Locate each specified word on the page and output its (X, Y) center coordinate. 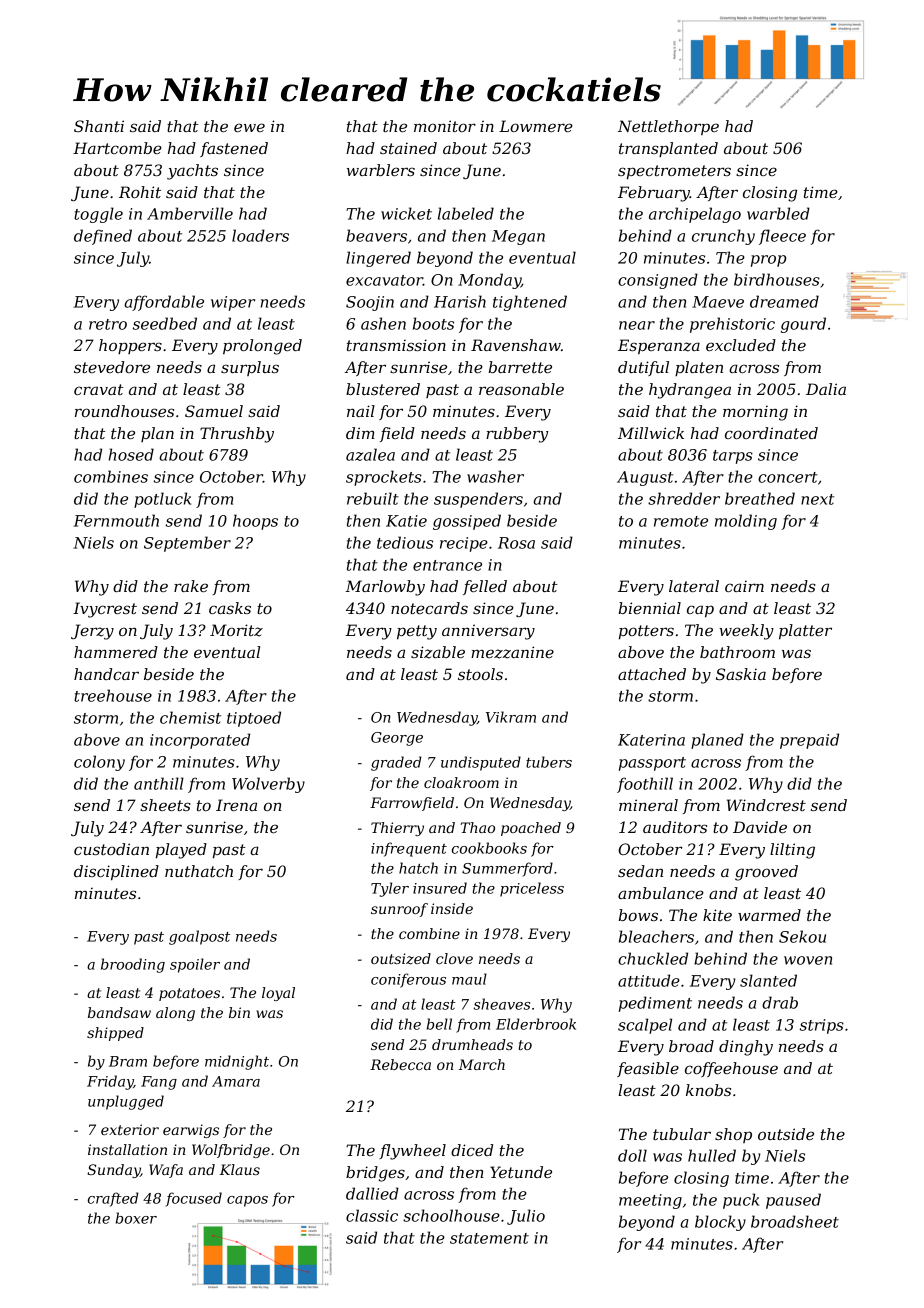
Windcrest (766, 805)
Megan (518, 237)
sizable (438, 652)
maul (469, 979)
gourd (803, 325)
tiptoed (254, 719)
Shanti (99, 126)
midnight (237, 1062)
